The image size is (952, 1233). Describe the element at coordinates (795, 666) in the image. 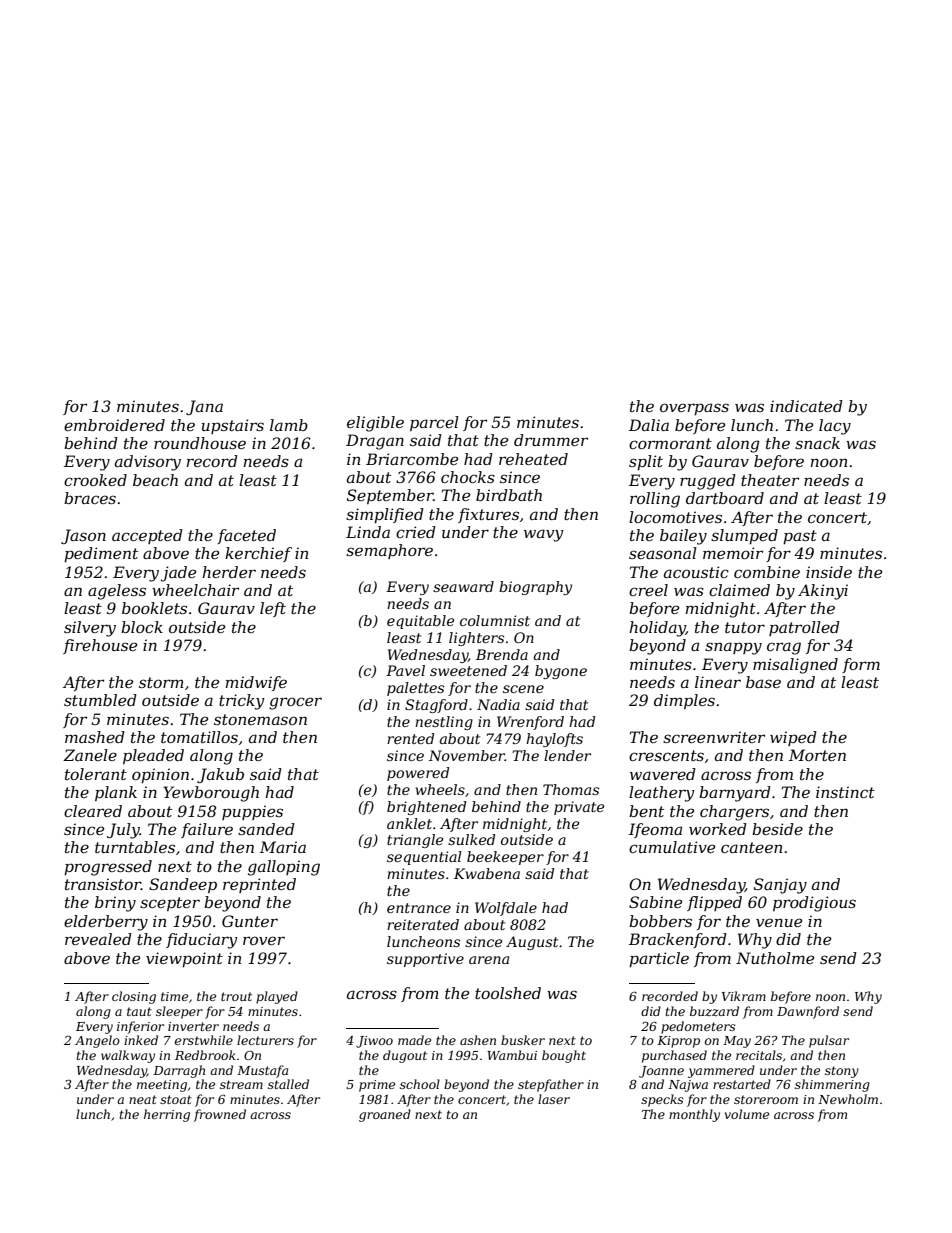

I see `misaligned` at that location.
